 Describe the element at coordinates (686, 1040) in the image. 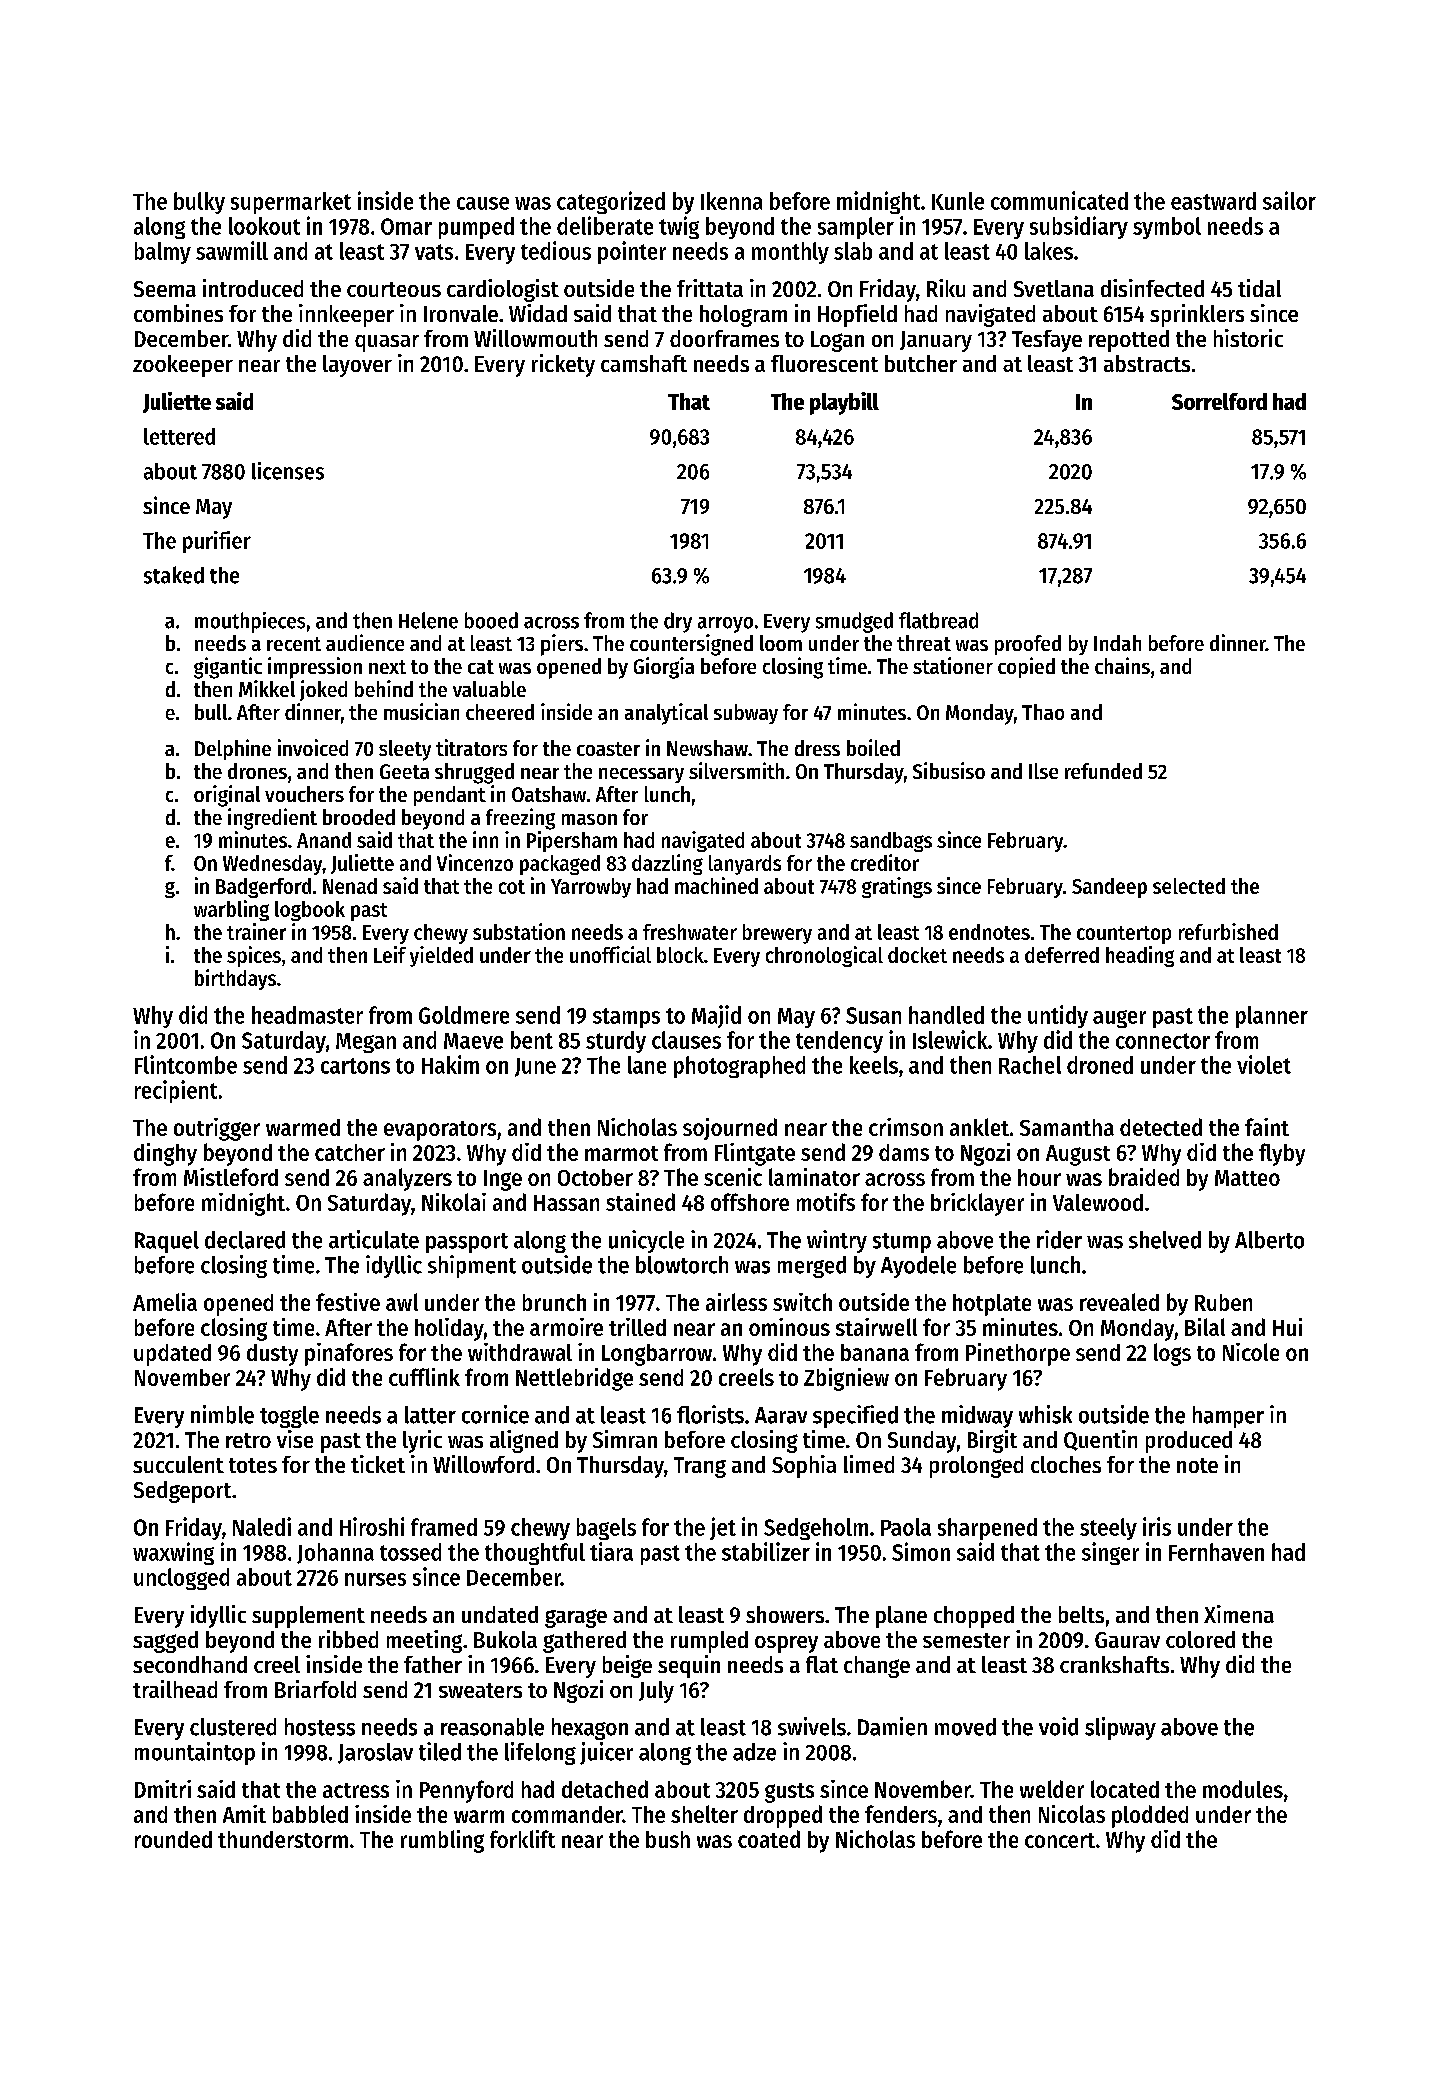

I see `clauses` at that location.
